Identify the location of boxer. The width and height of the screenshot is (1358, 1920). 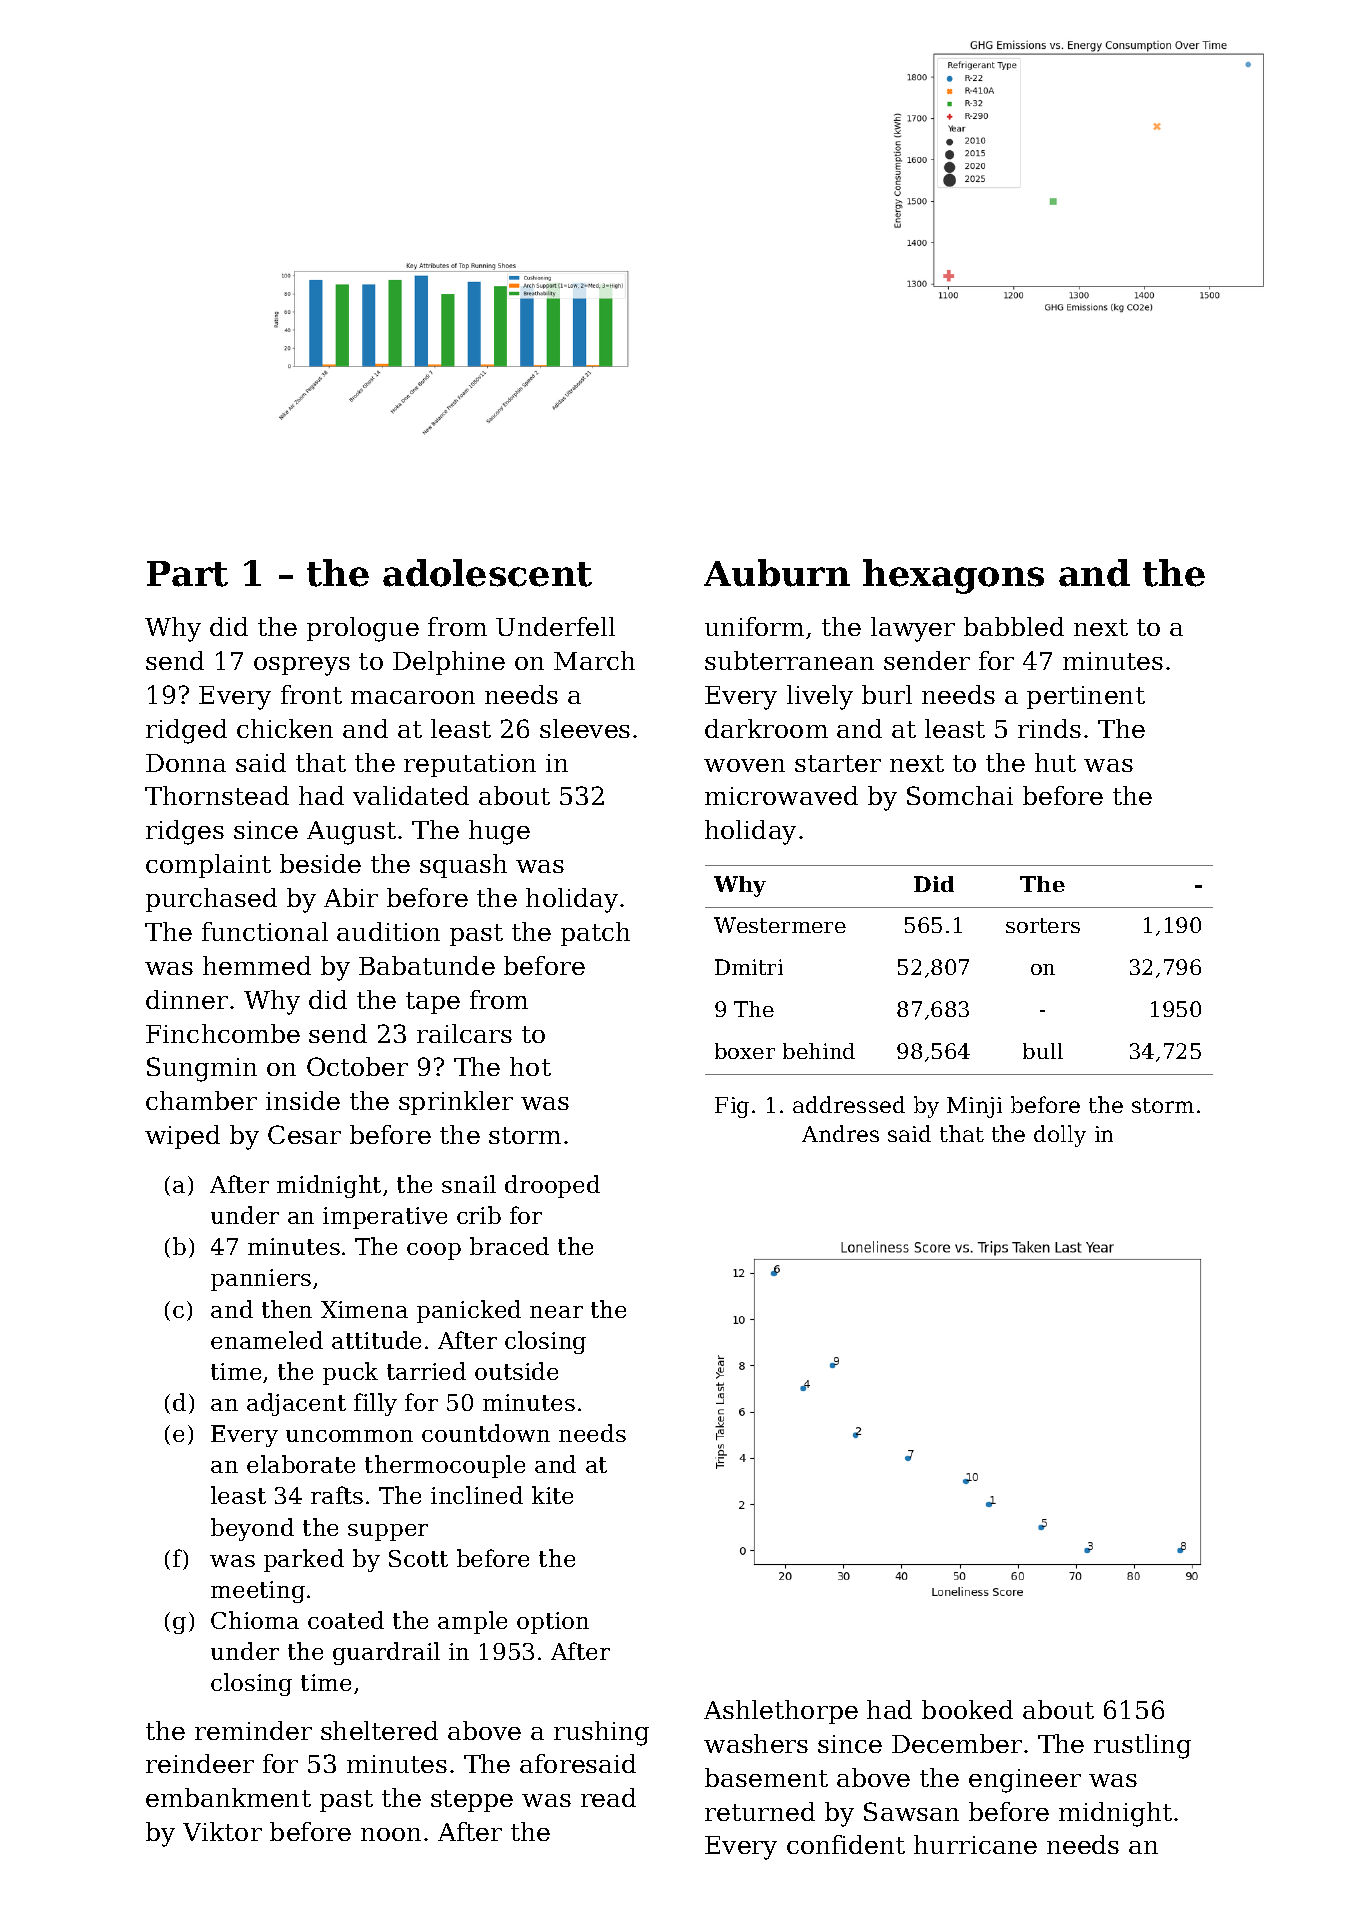
(745, 1051).
